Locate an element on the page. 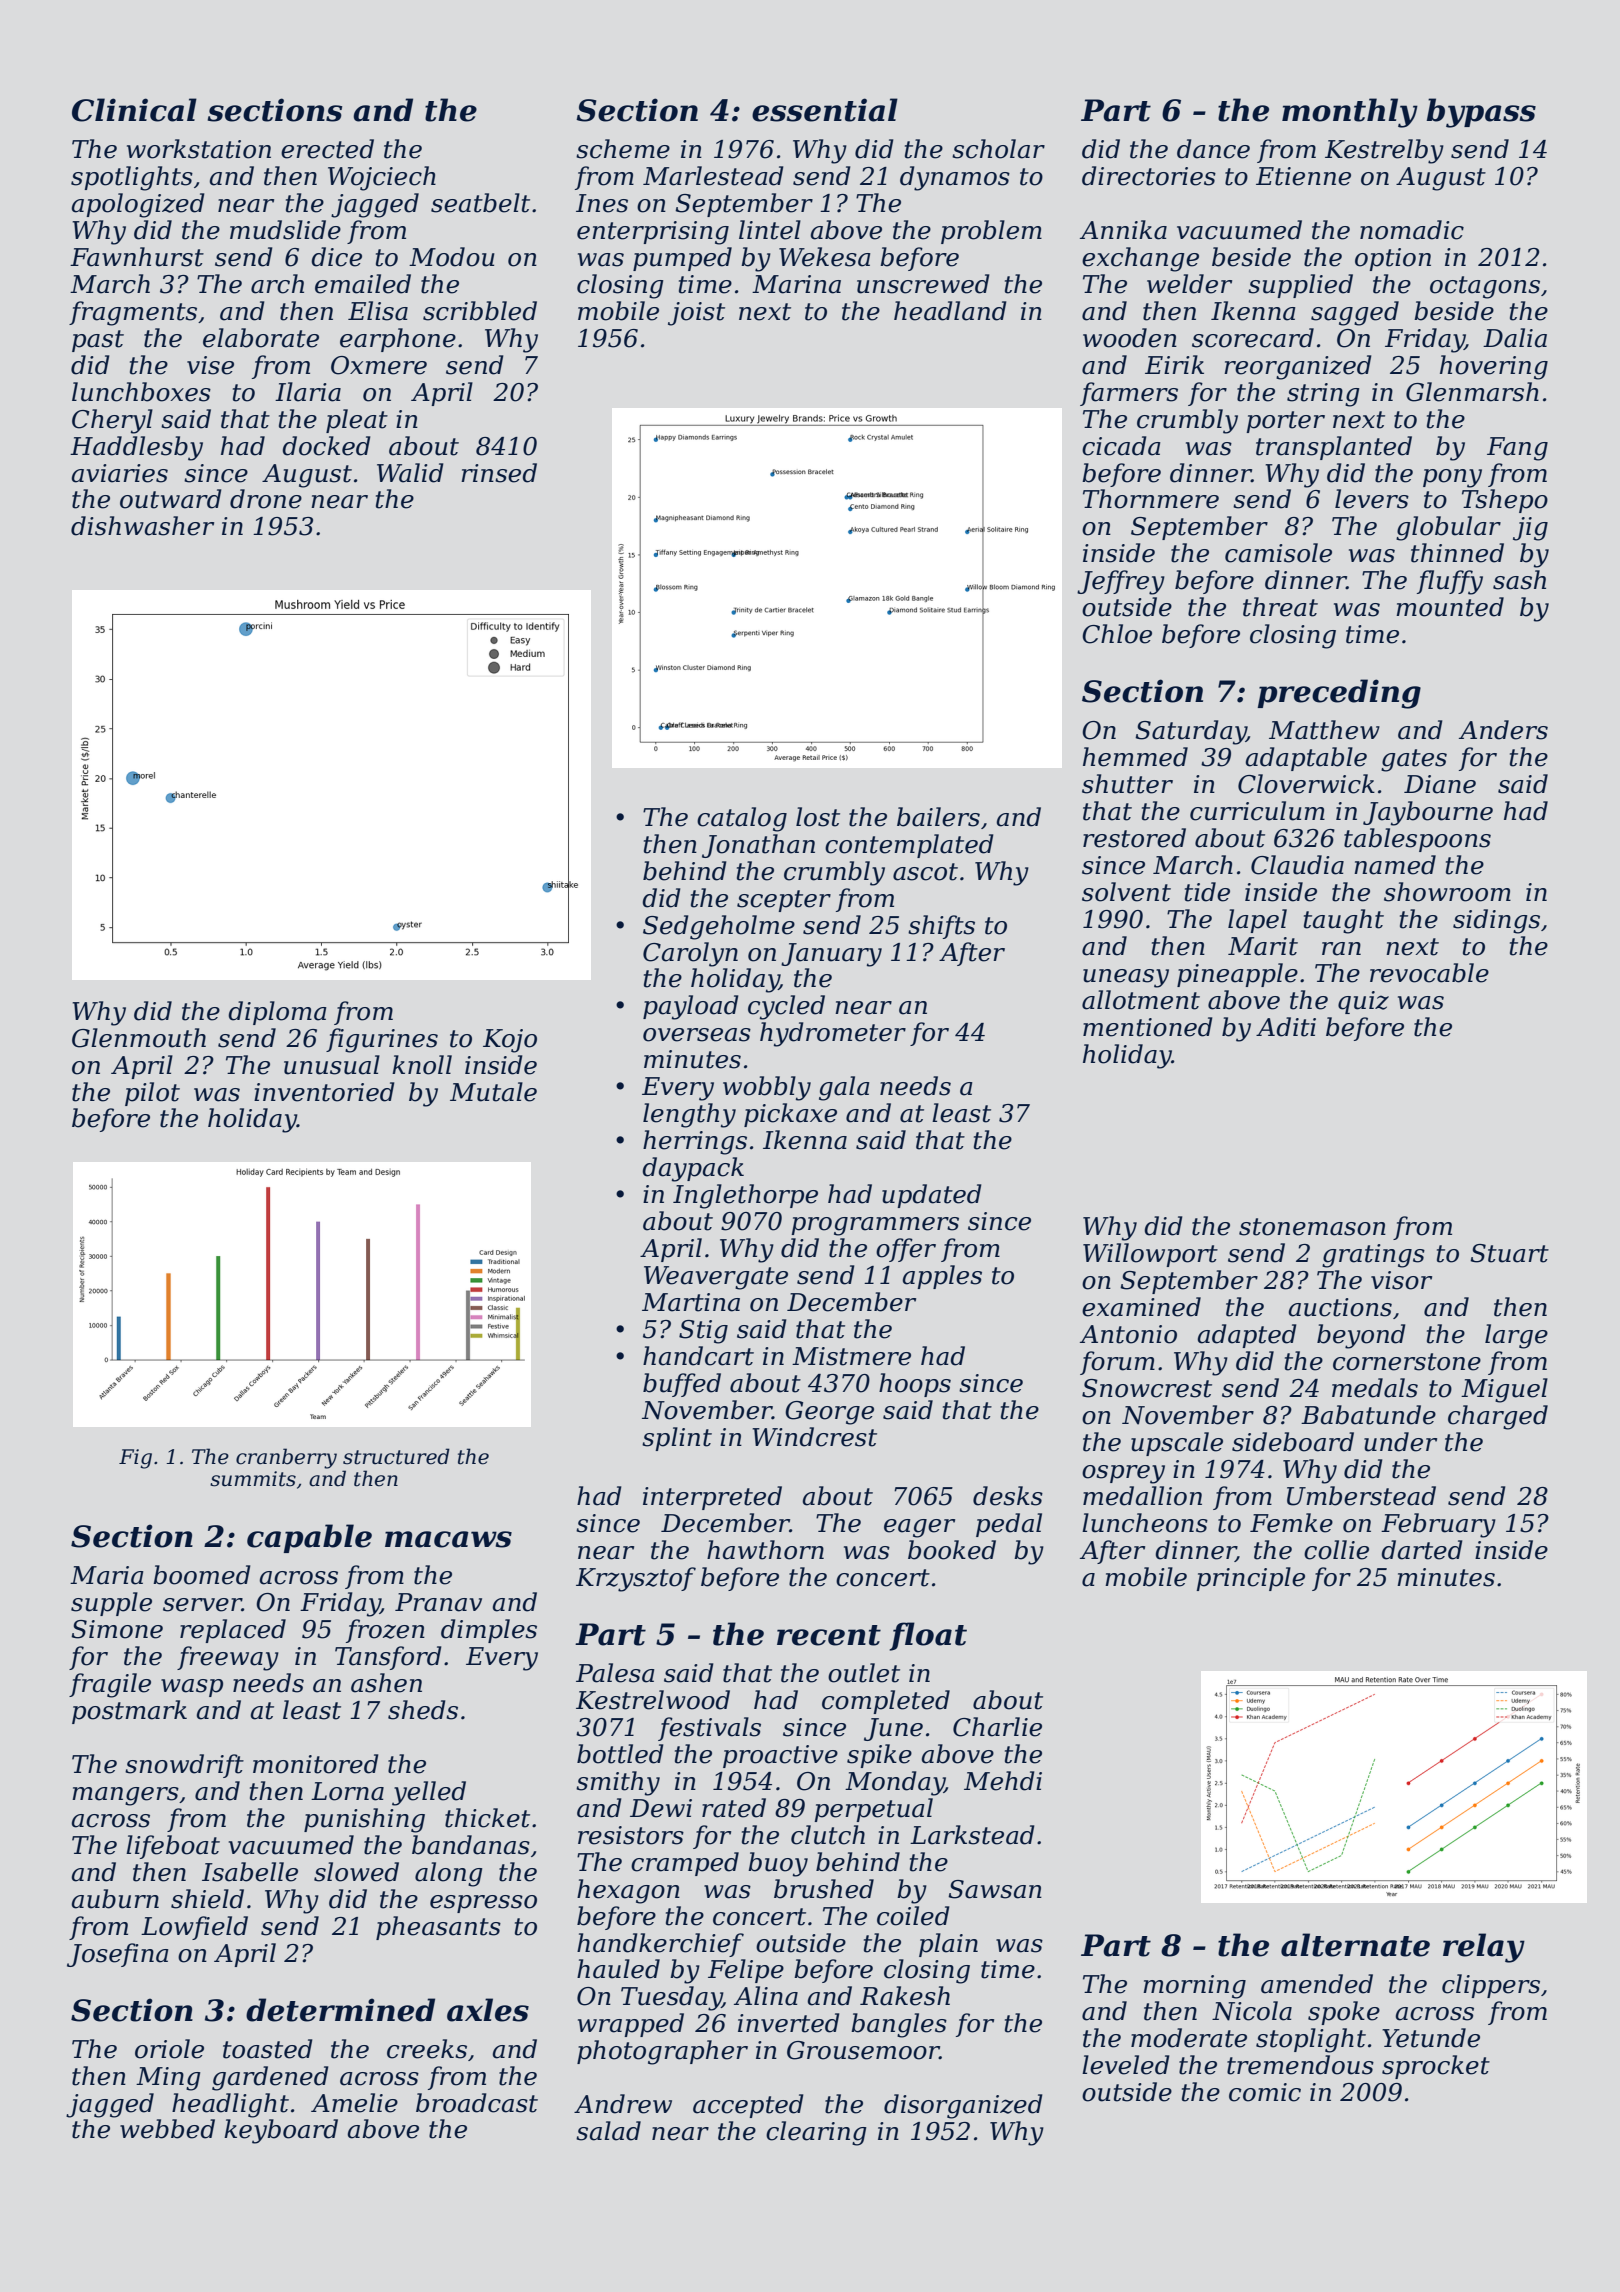  inventoried is located at coordinates (324, 1092).
